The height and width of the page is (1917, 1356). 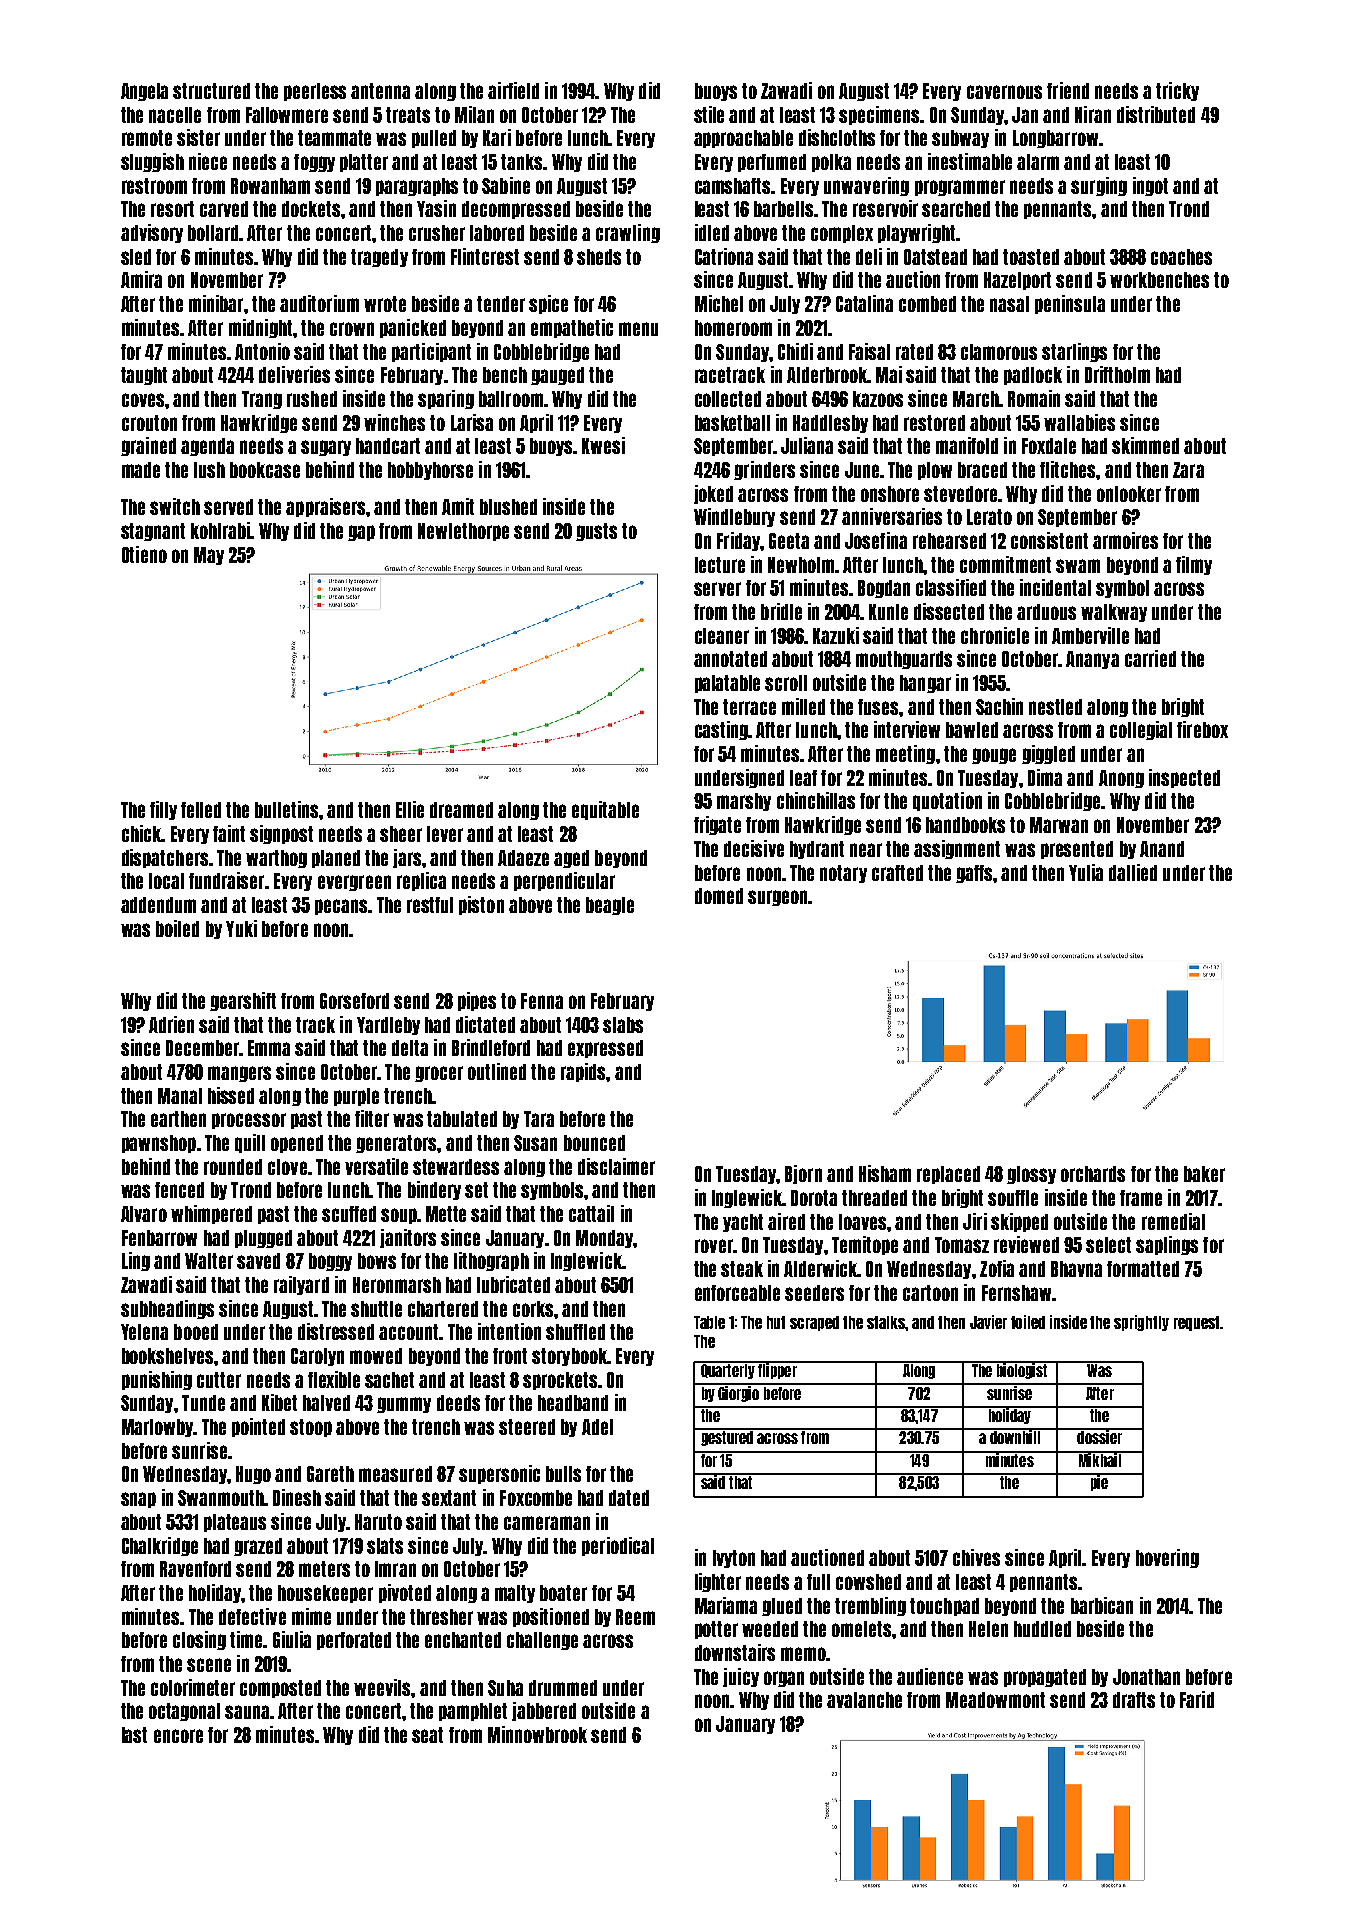 What do you see at coordinates (209, 1261) in the page?
I see `Walter` at bounding box center [209, 1261].
